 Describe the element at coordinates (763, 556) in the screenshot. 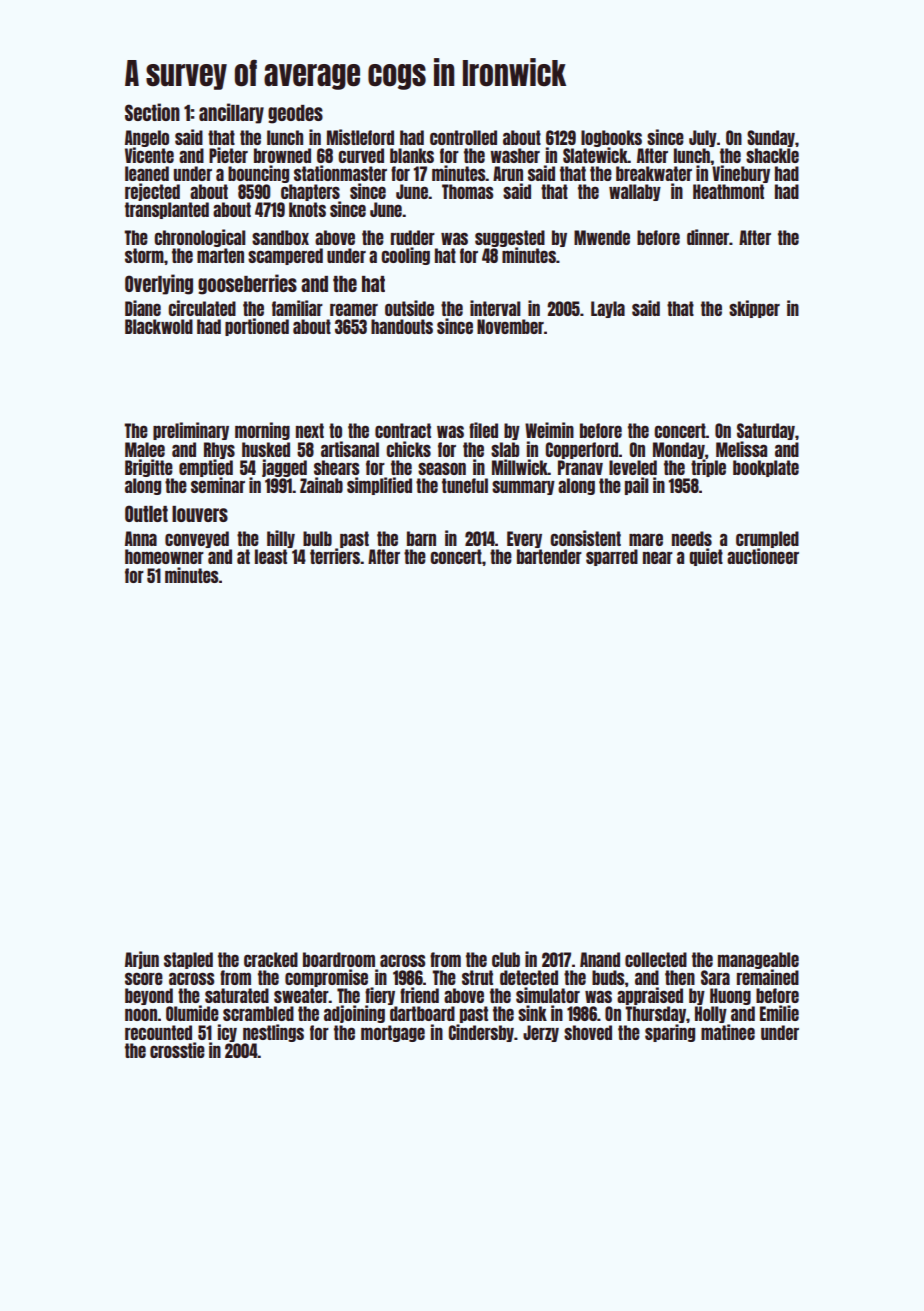

I see `auctioneer` at that location.
